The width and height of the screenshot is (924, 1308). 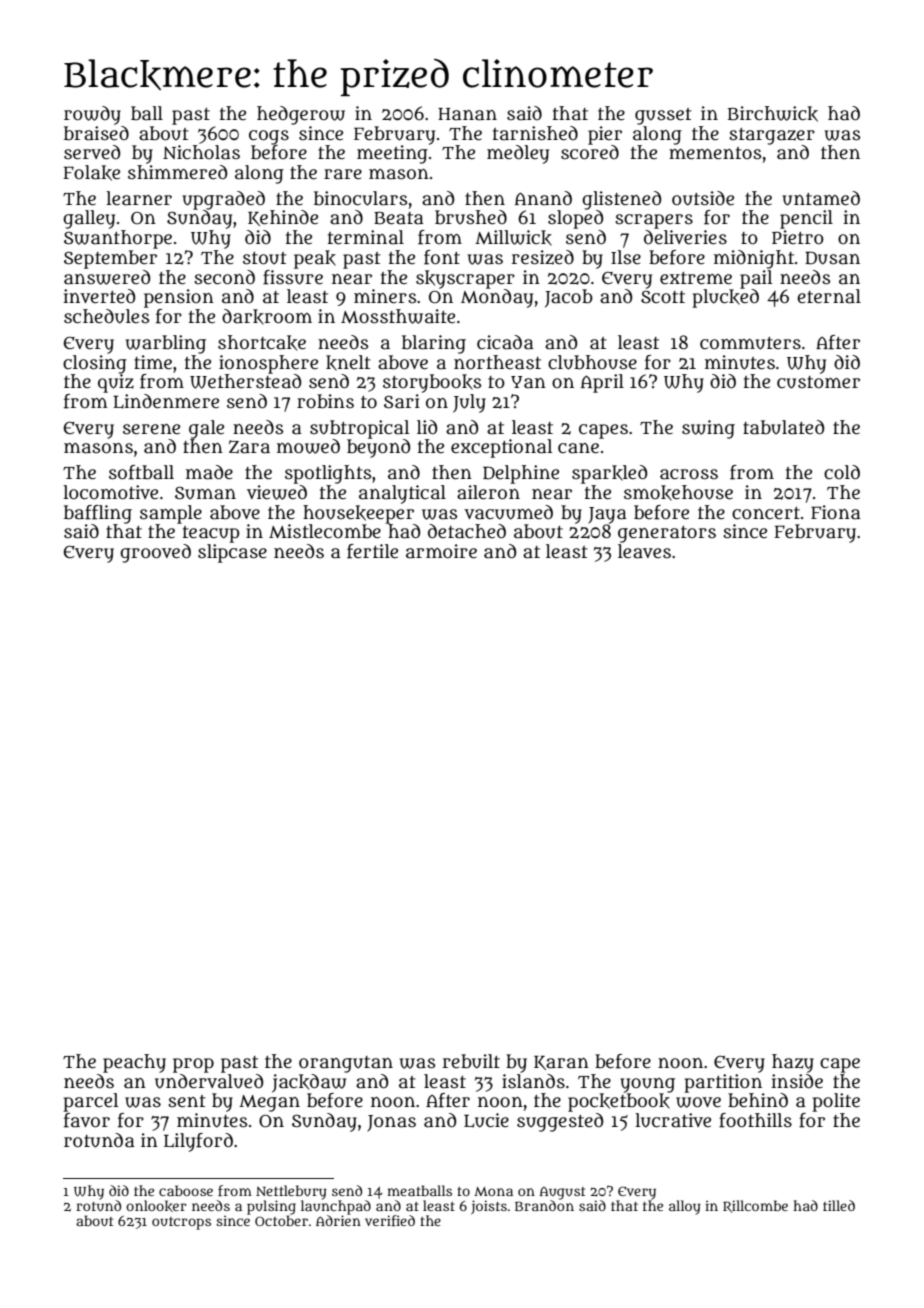 I want to click on cogs, so click(x=269, y=137).
